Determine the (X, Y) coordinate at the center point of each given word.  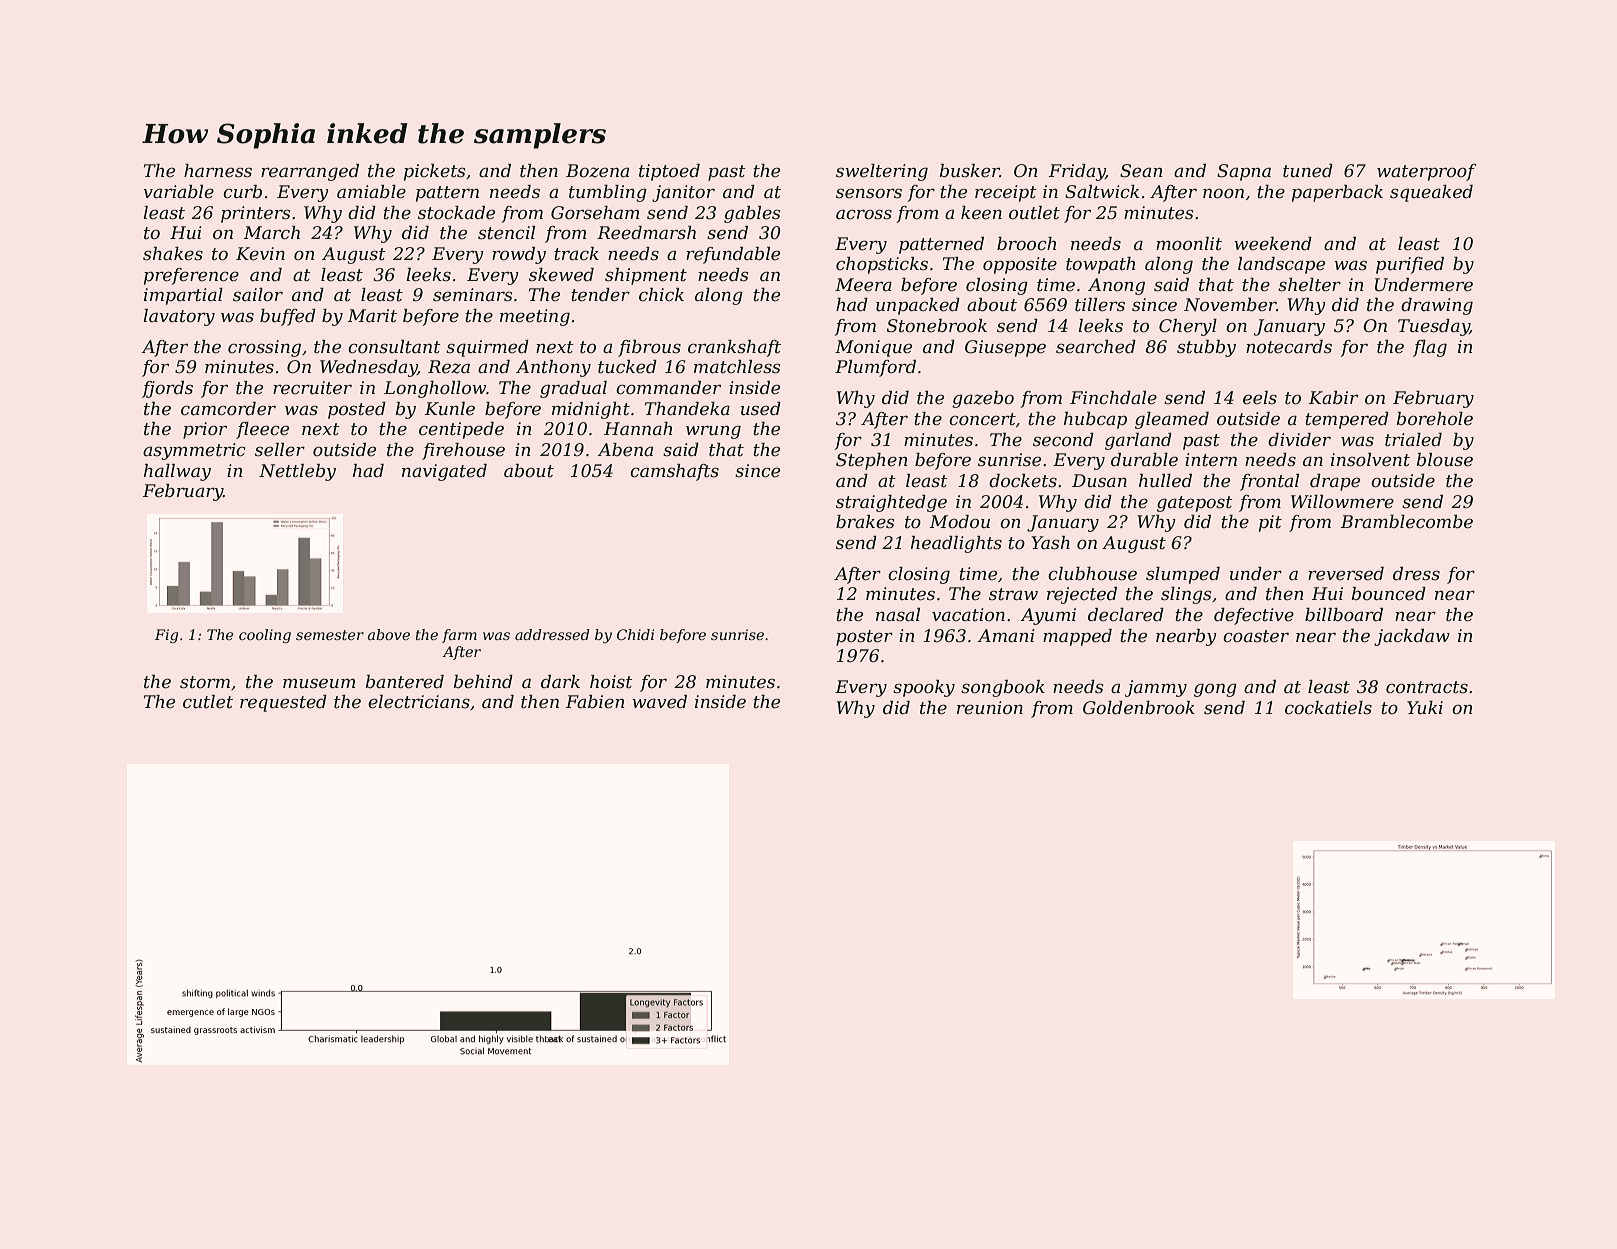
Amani (1006, 635)
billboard (1344, 614)
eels (1260, 398)
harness (218, 171)
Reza (449, 367)
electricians (419, 702)
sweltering (882, 172)
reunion (990, 708)
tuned (1308, 171)
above (389, 634)
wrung (713, 432)
